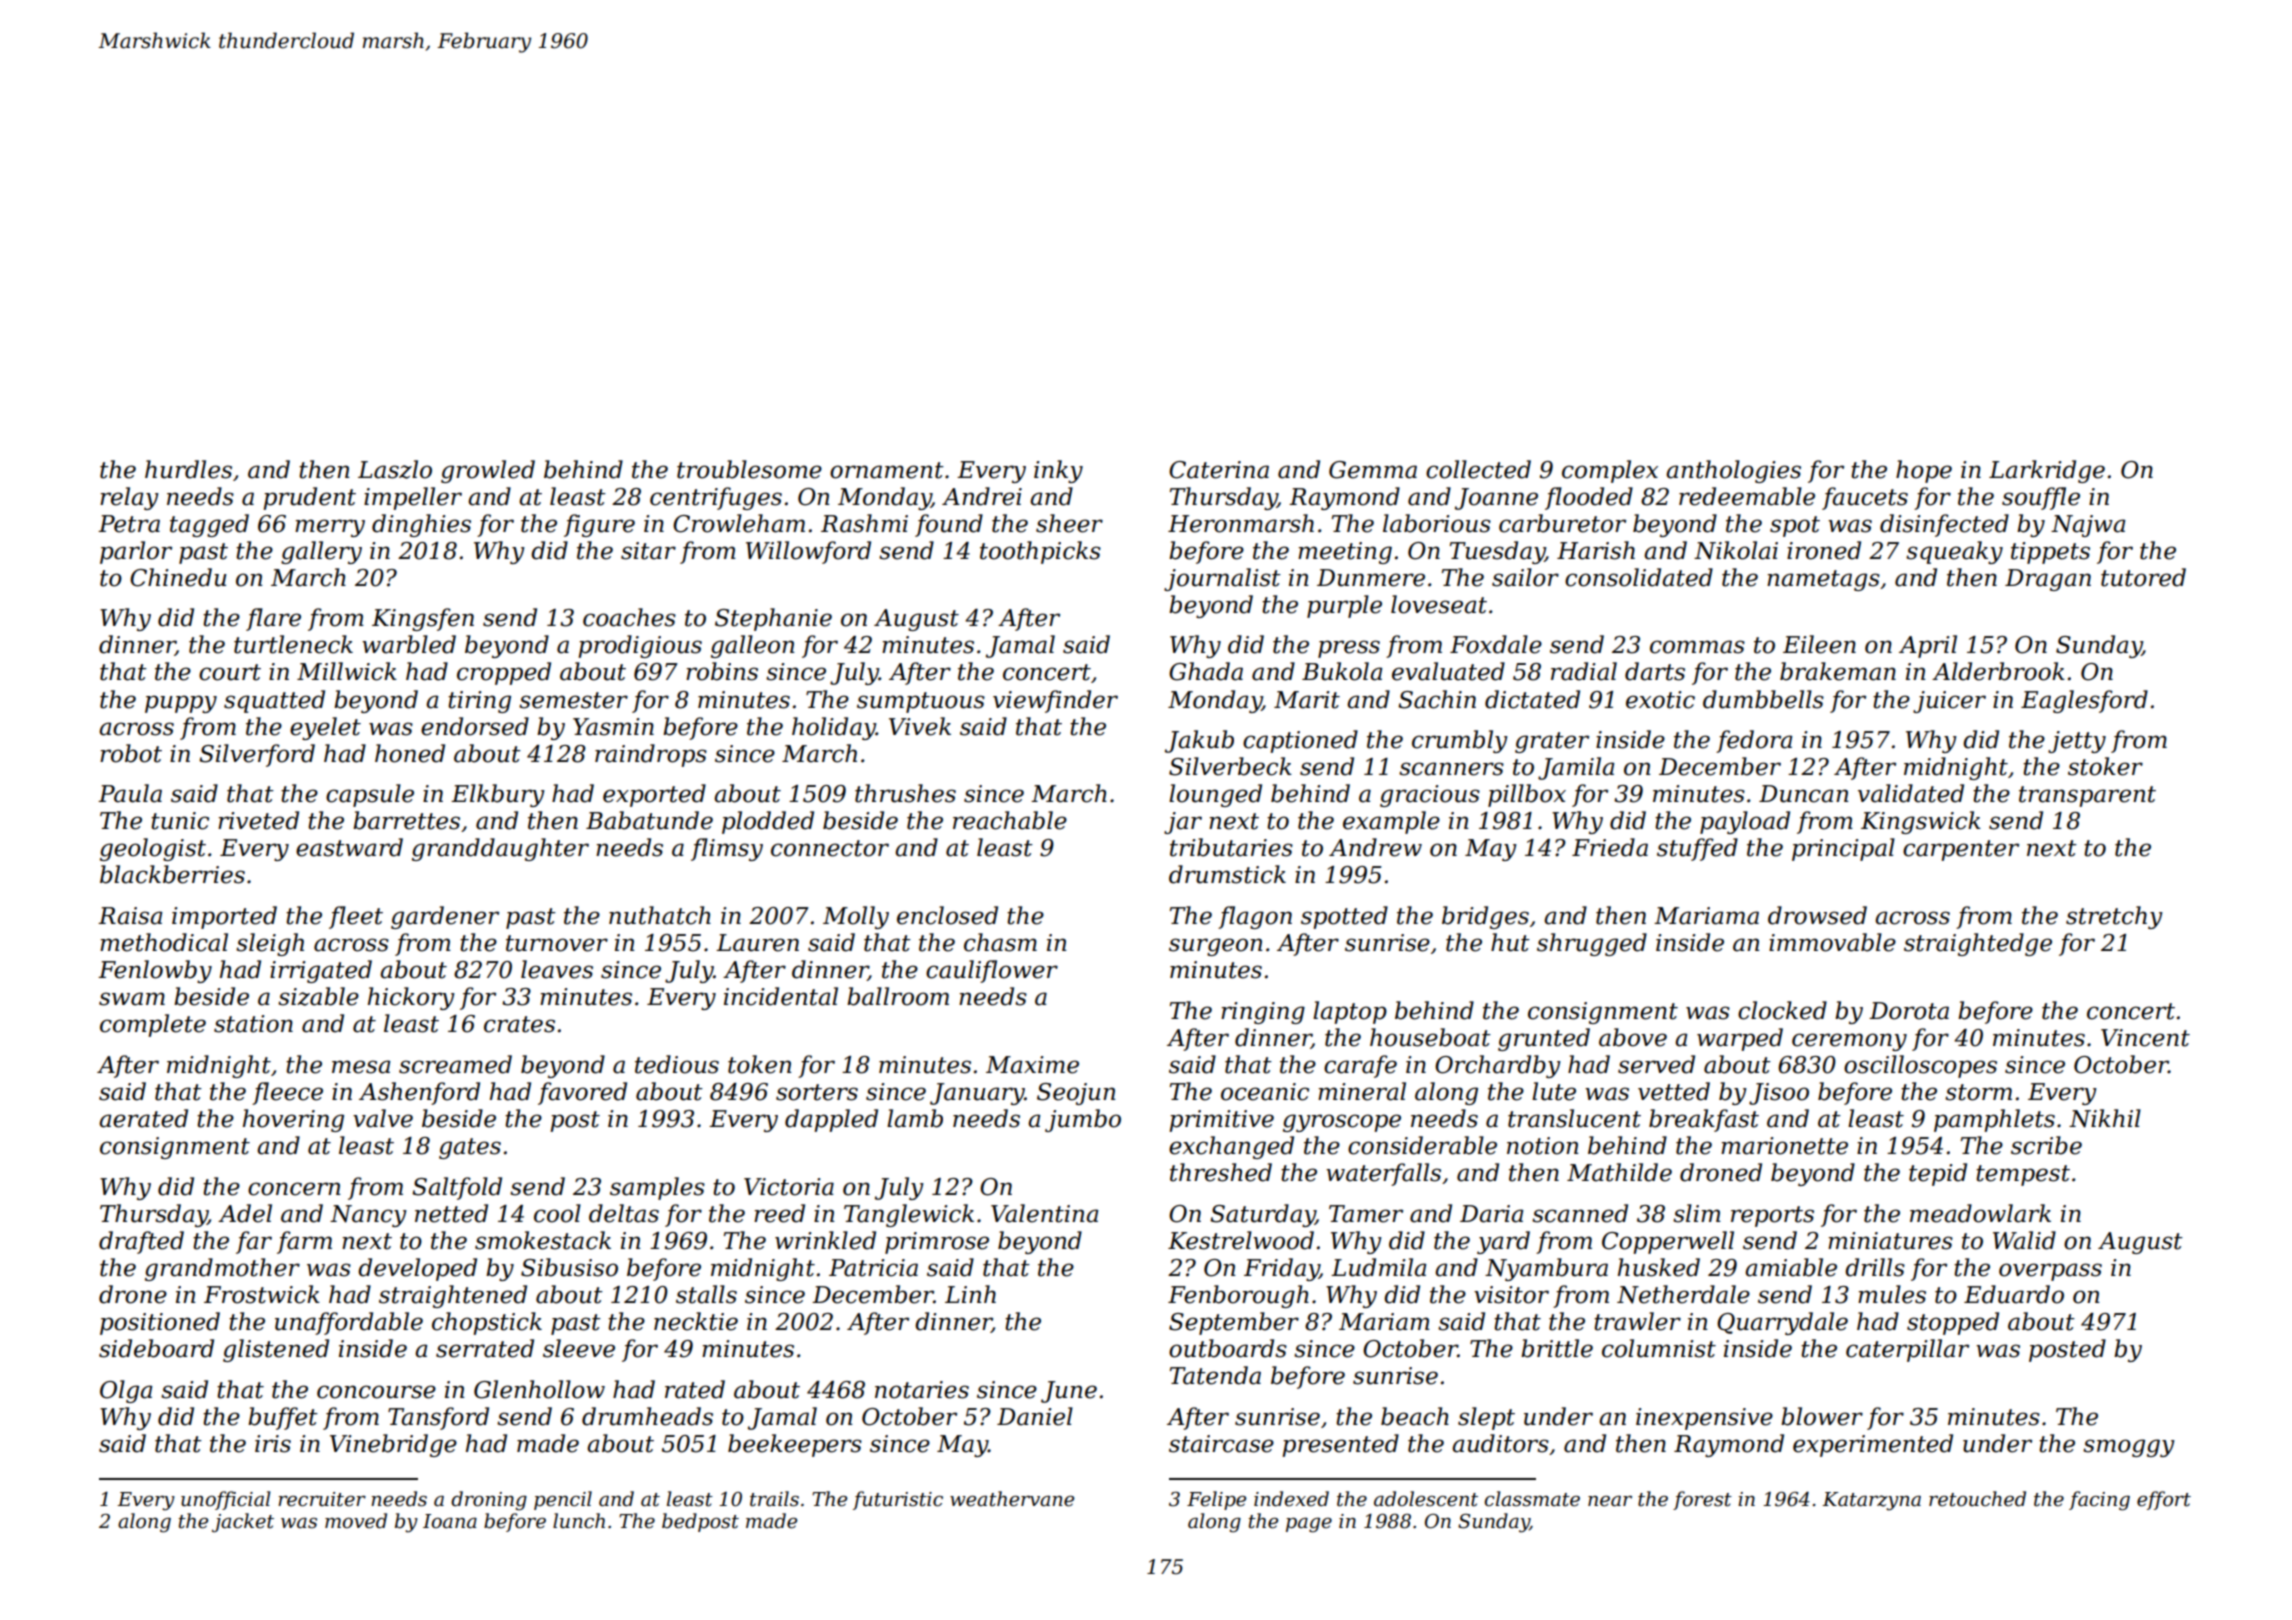  What do you see at coordinates (406, 820) in the page?
I see `barrettes` at bounding box center [406, 820].
